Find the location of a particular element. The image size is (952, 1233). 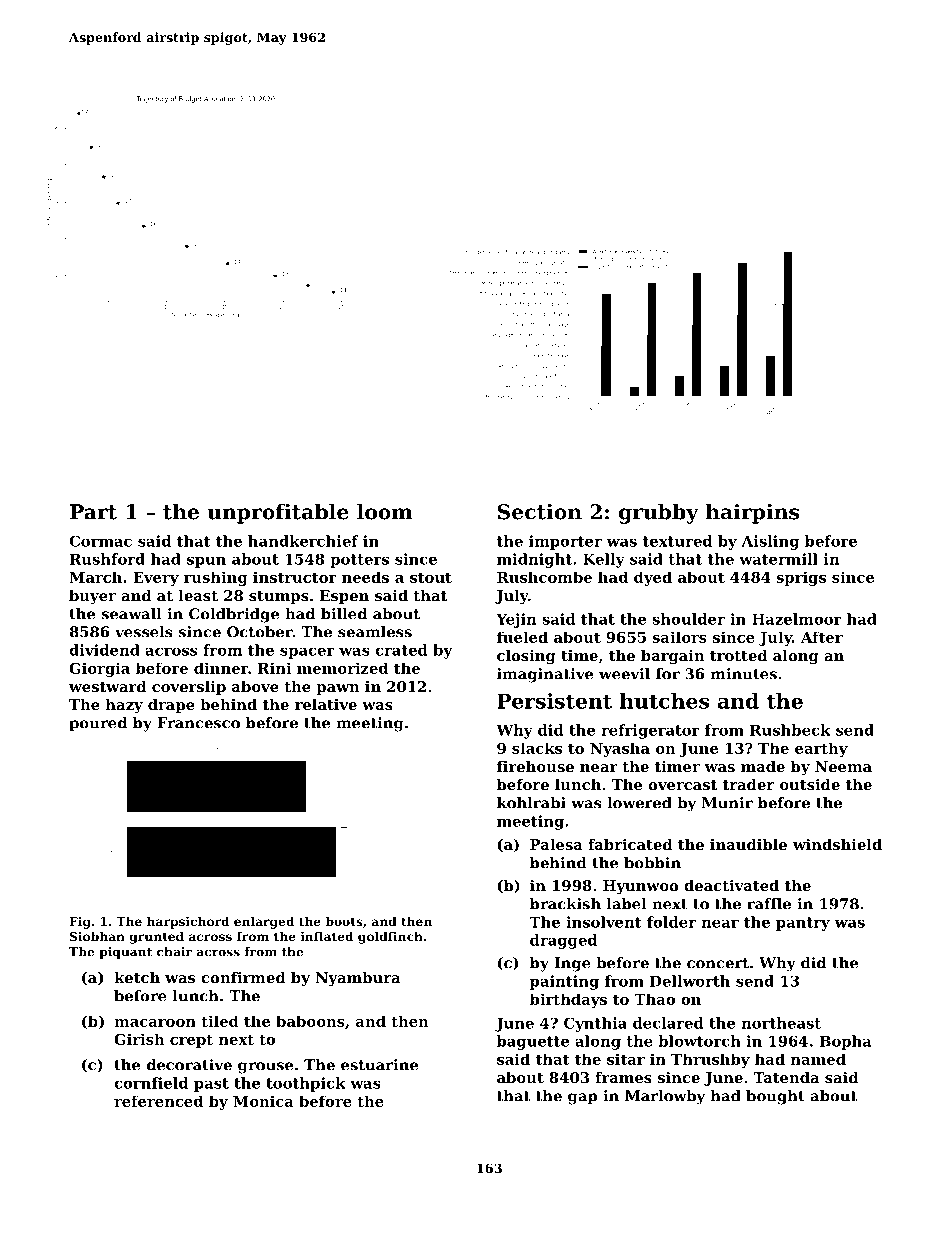

goldfinch is located at coordinates (390, 937).
